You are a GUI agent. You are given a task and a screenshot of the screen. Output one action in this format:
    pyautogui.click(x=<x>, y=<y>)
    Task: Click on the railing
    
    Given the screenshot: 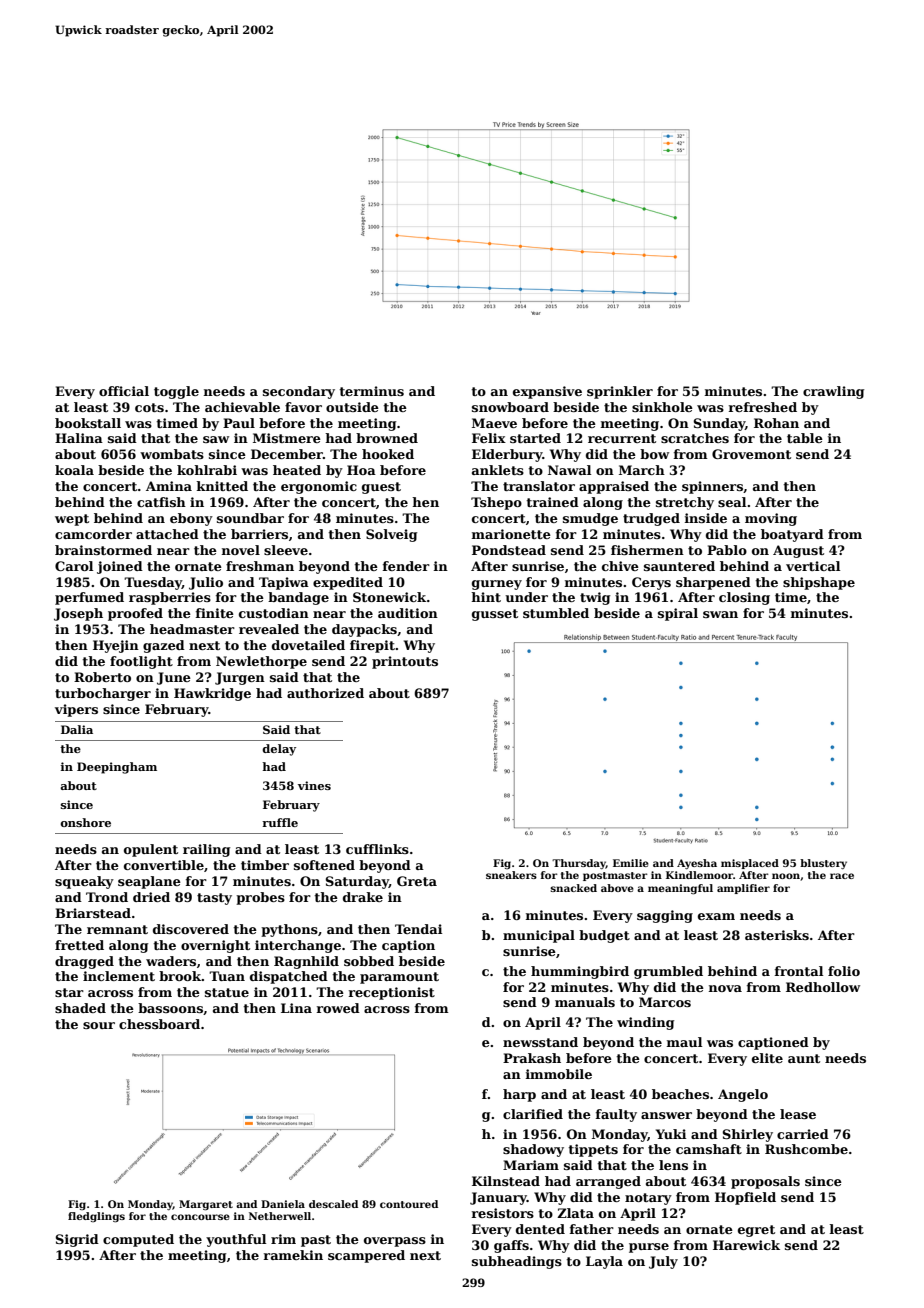 What is the action you would take?
    pyautogui.click(x=206, y=850)
